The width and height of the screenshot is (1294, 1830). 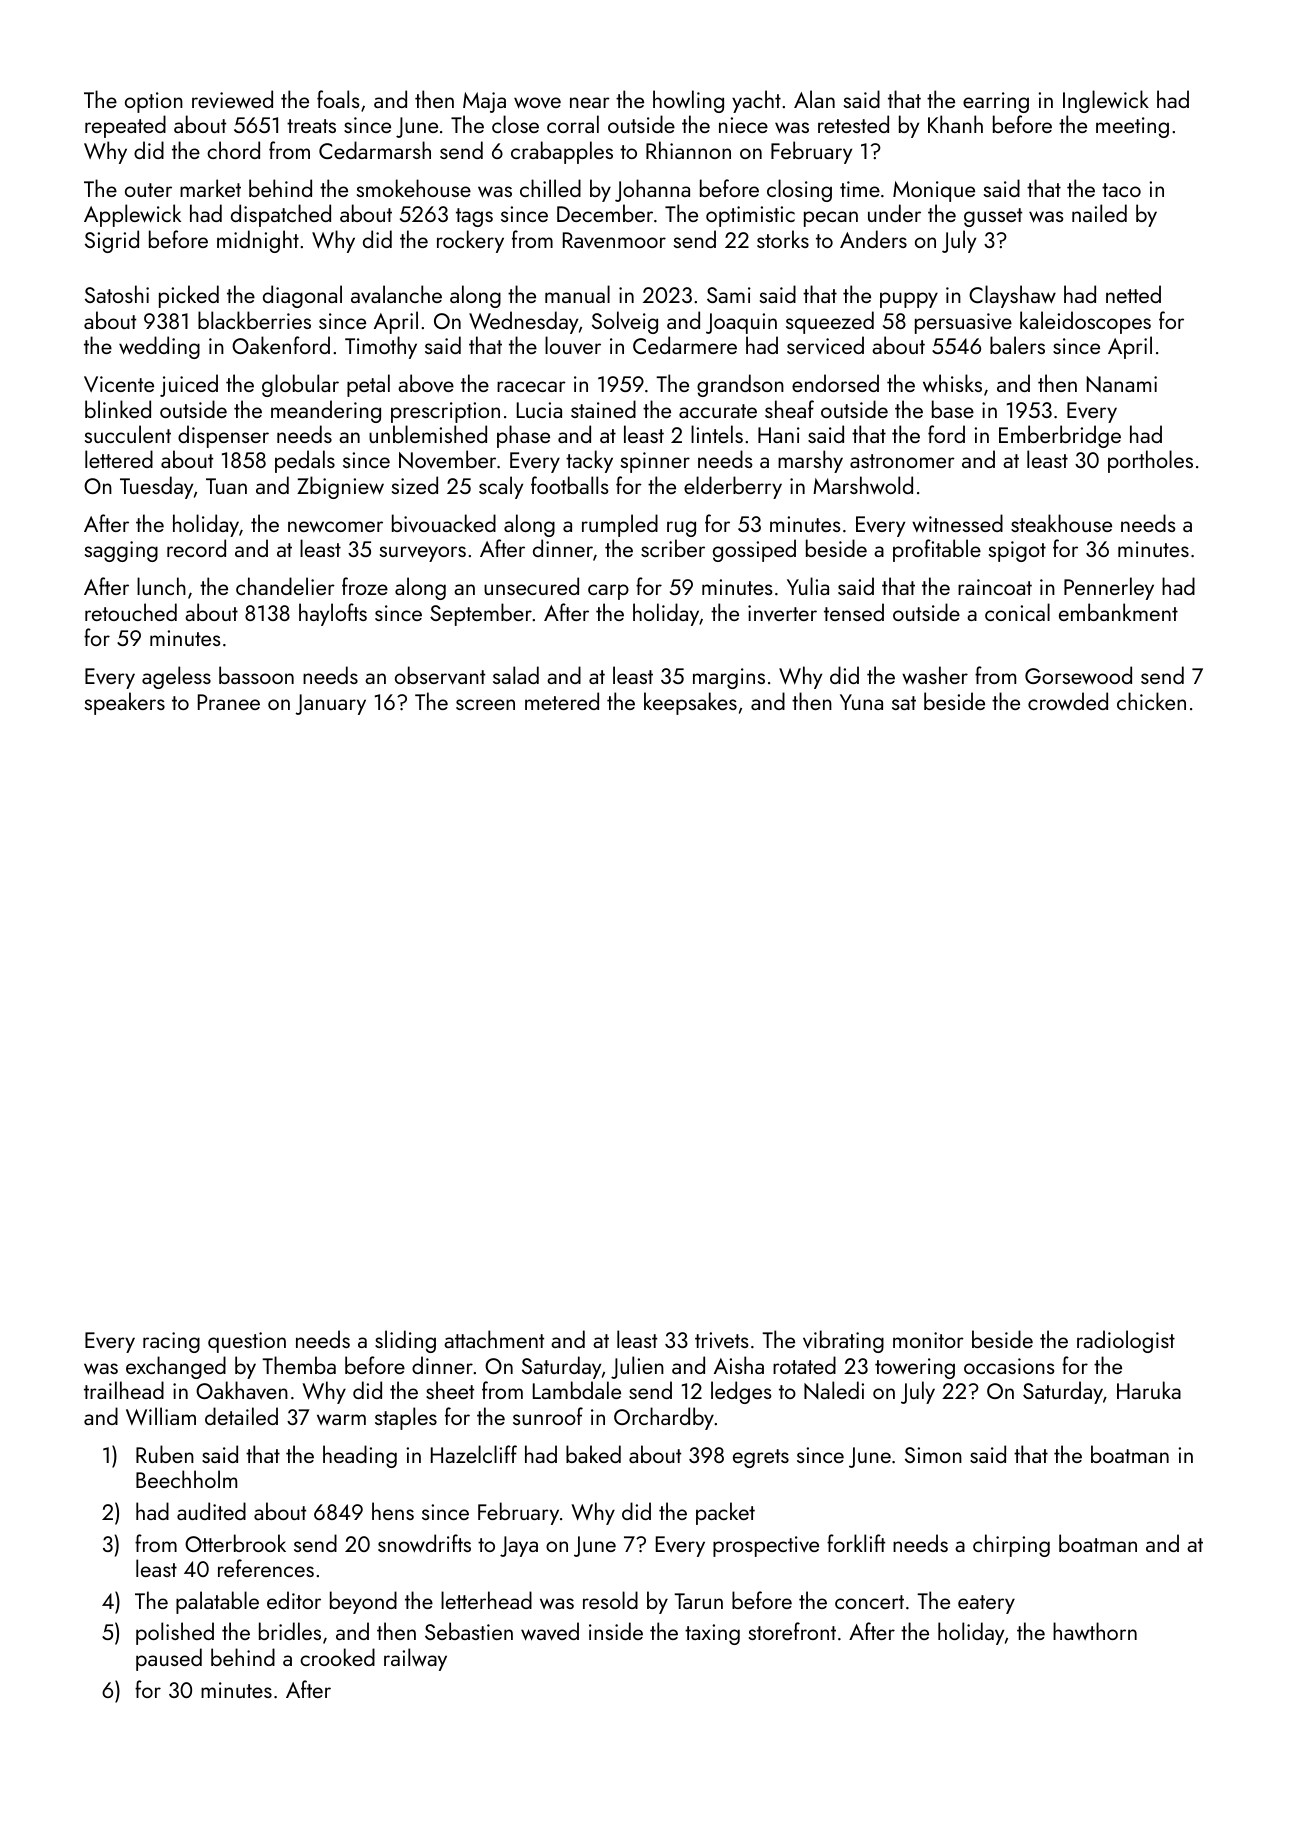 What do you see at coordinates (154, 102) in the screenshot?
I see `option` at bounding box center [154, 102].
